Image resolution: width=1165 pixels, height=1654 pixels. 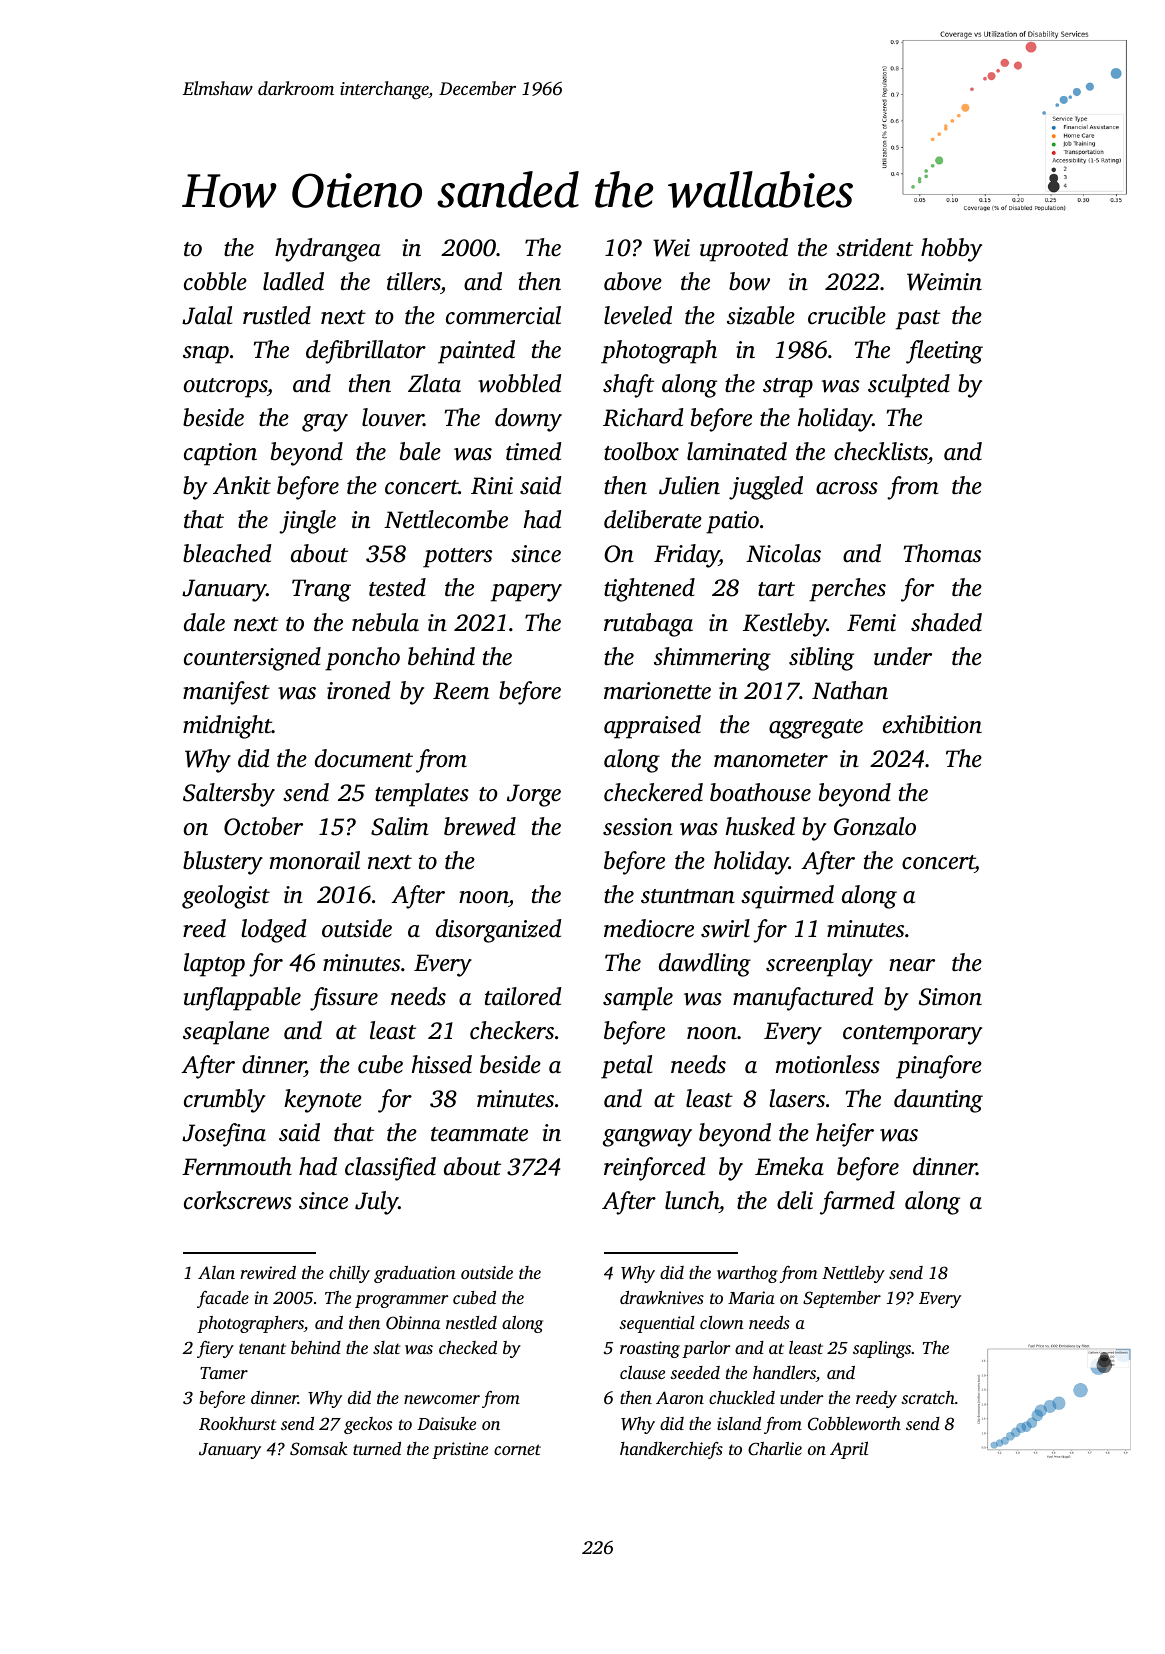 What do you see at coordinates (237, 1423) in the page?
I see `Rookhurst` at bounding box center [237, 1423].
